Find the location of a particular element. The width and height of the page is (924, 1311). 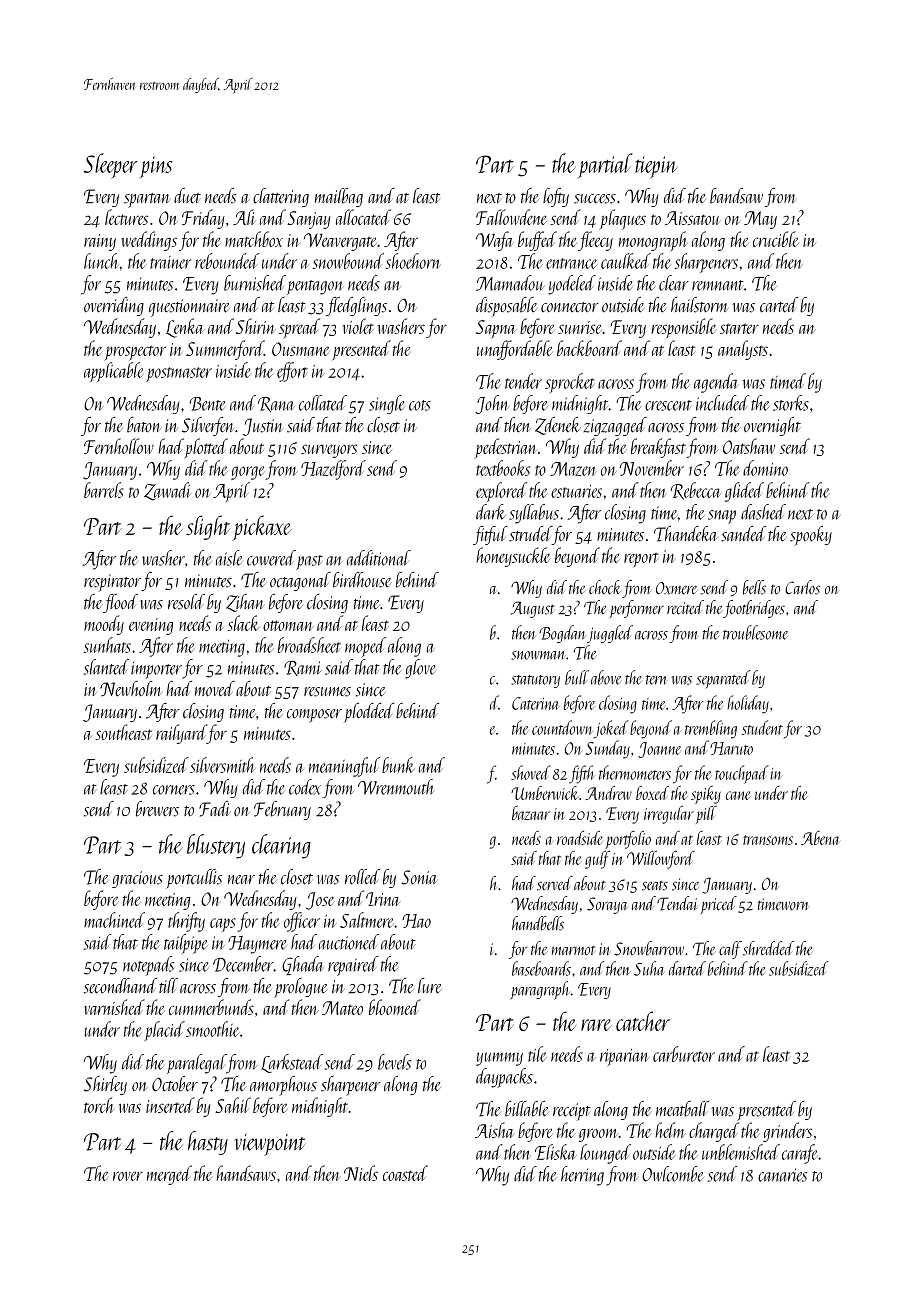

pins is located at coordinates (156, 167).
